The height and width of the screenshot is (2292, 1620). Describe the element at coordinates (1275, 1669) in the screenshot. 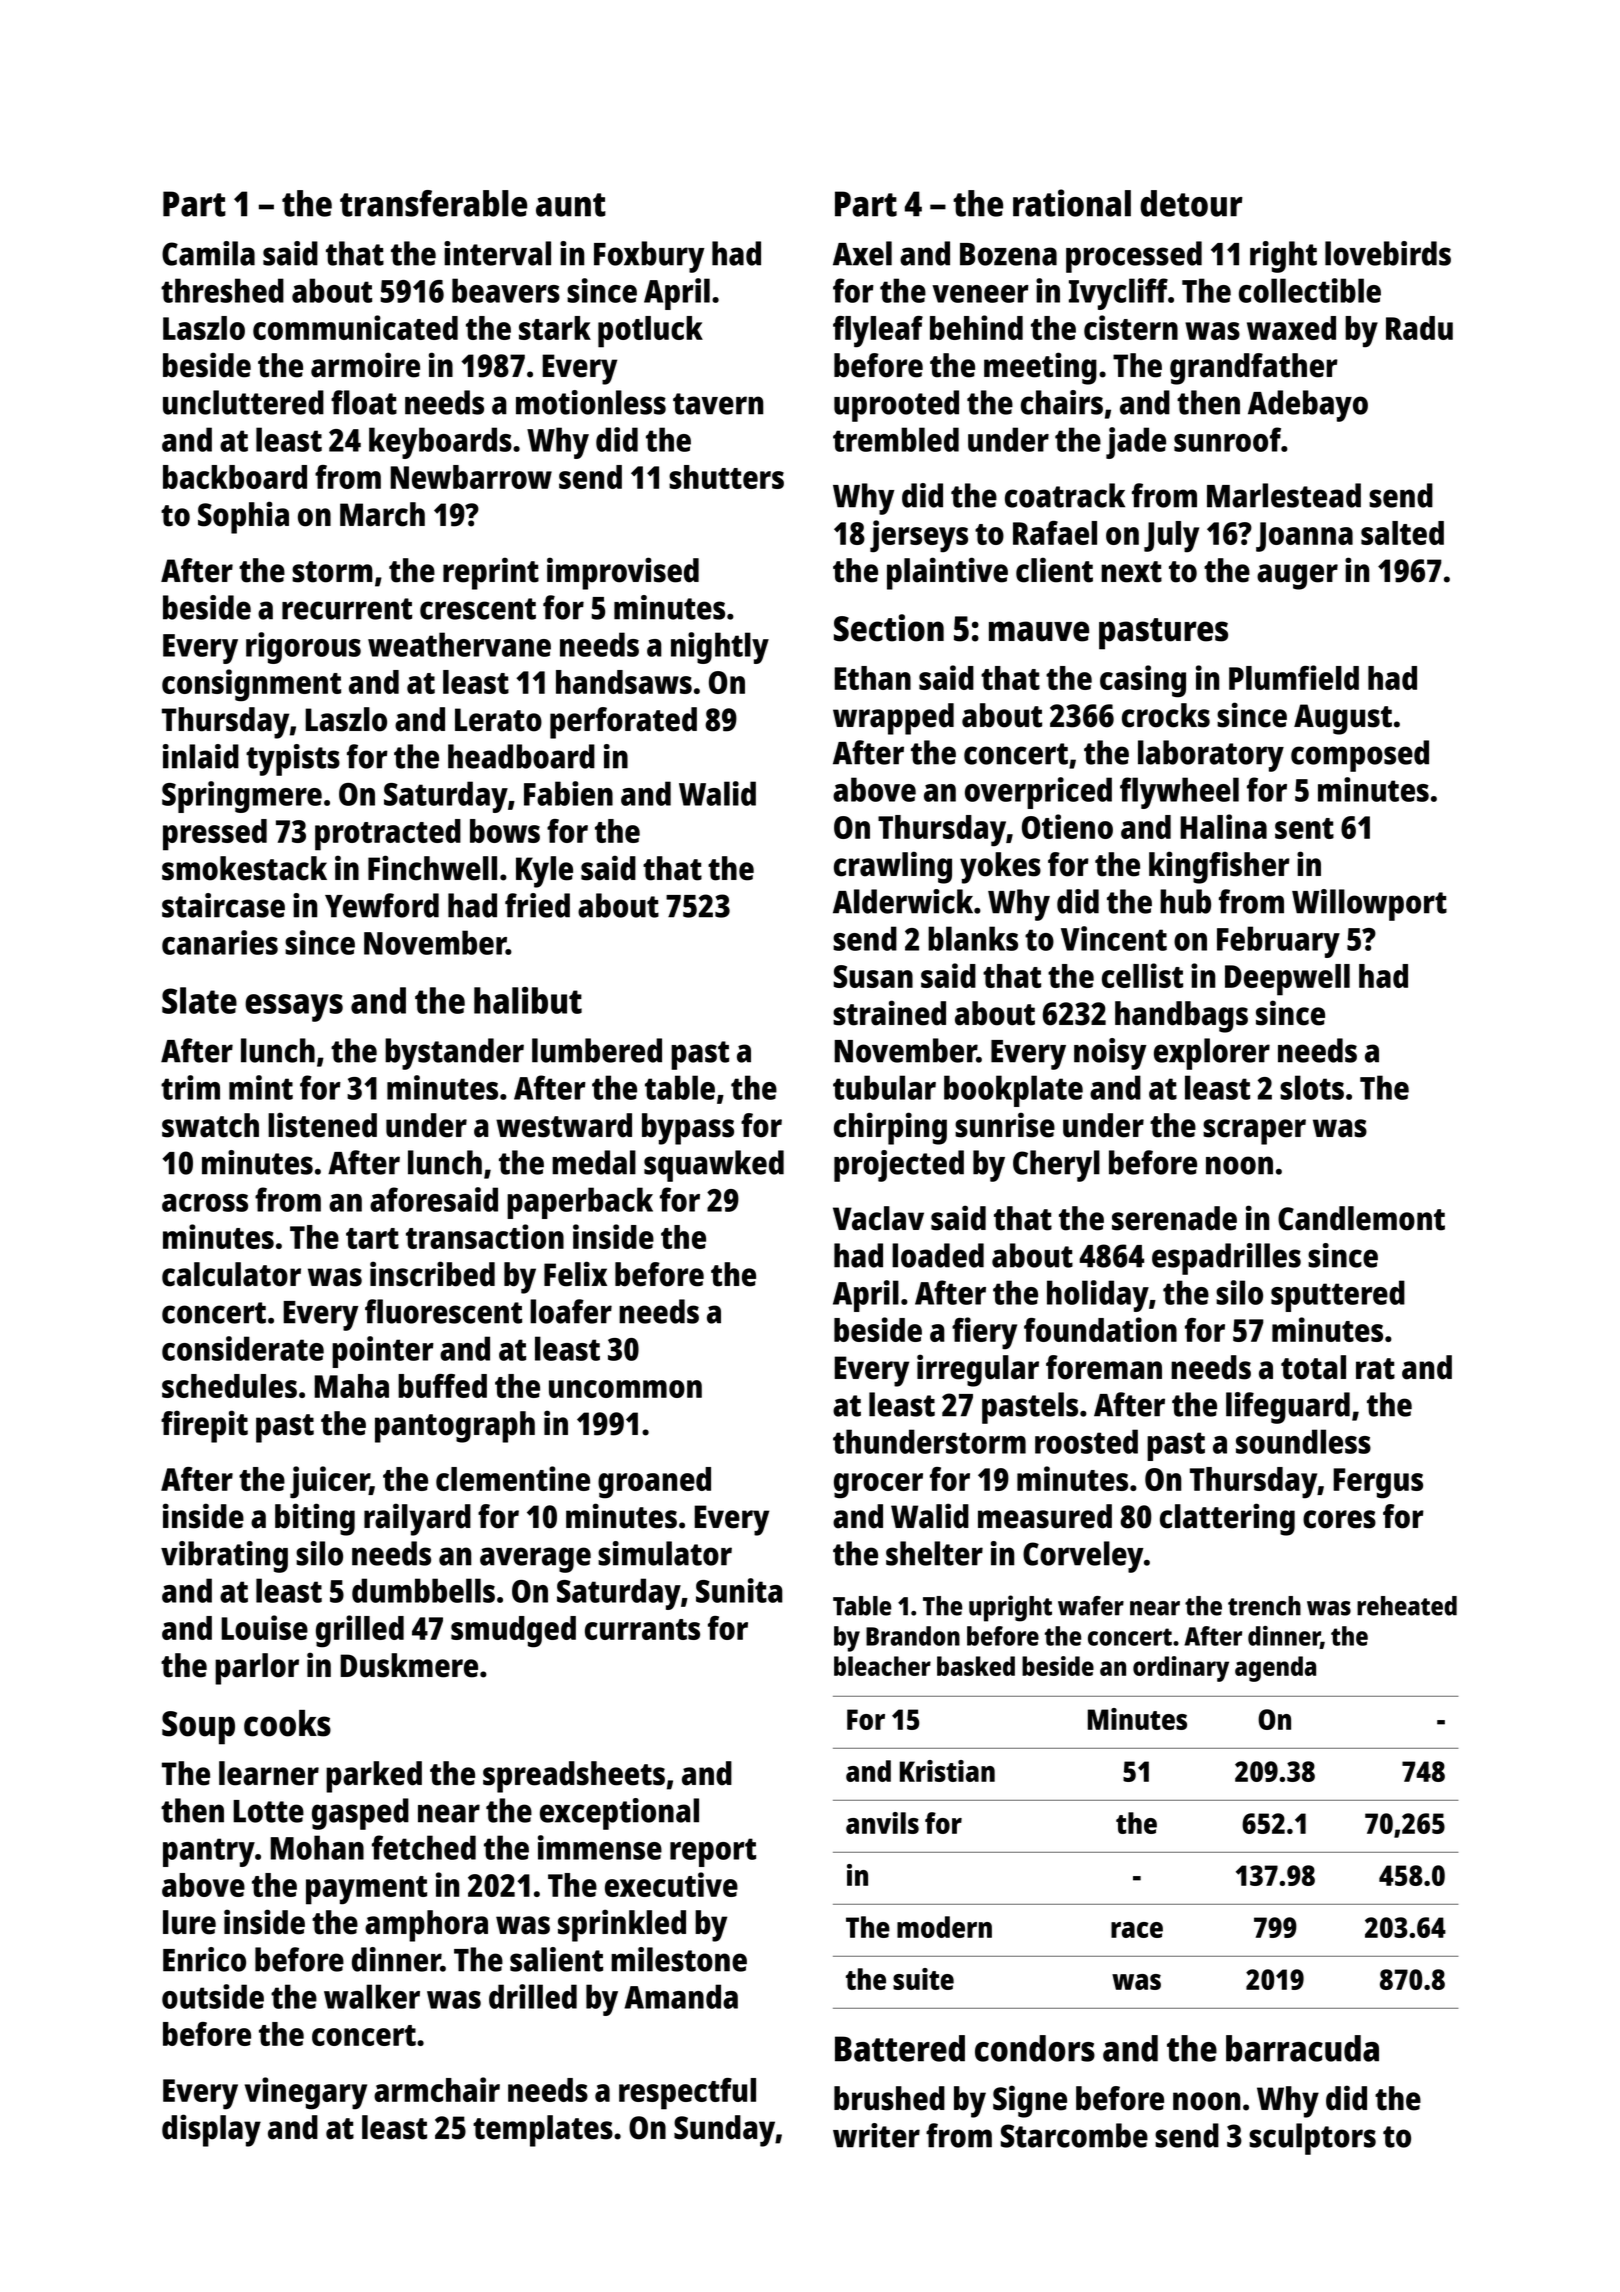

I see `agenda` at that location.
